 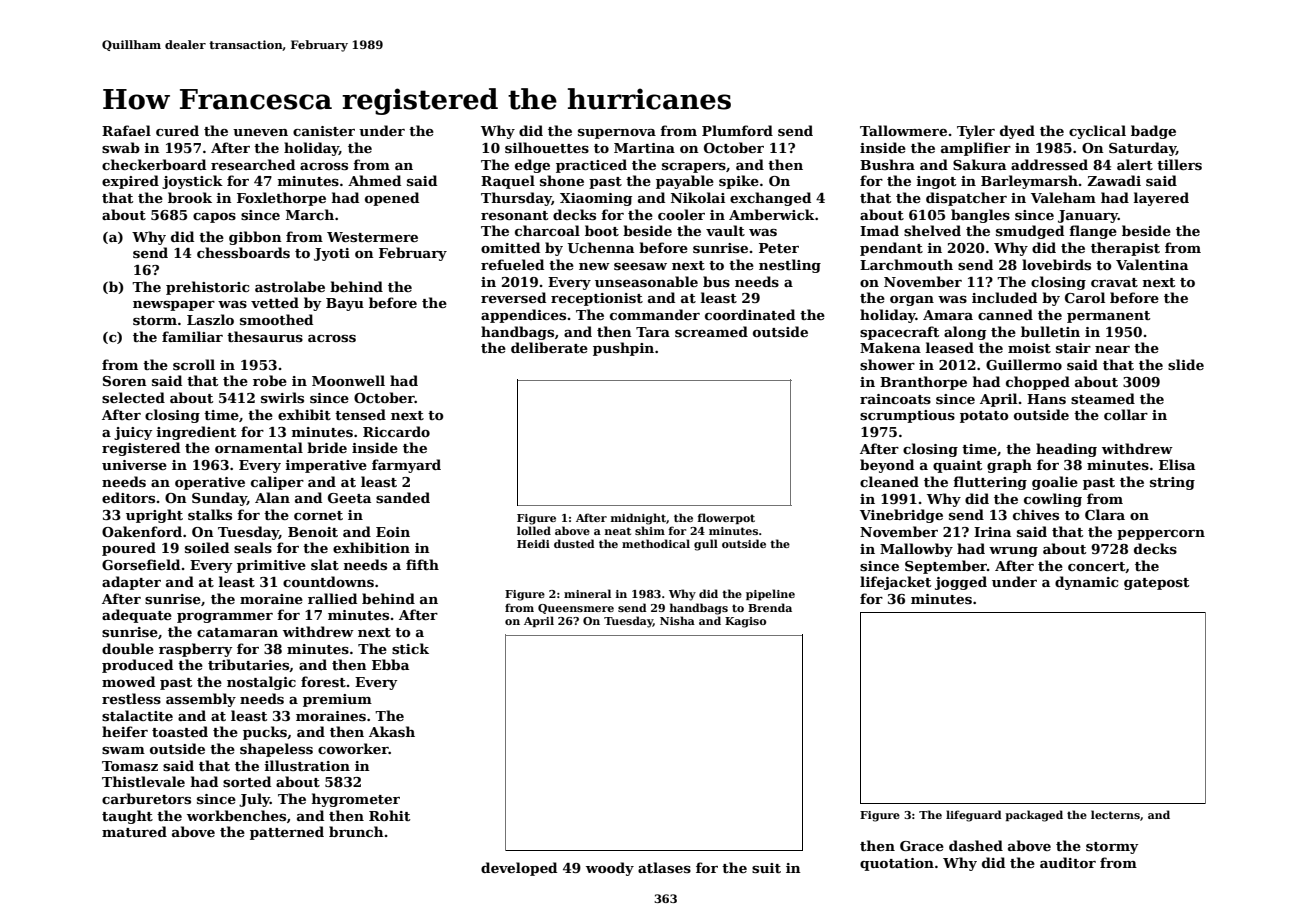 I want to click on badge, so click(x=1153, y=132).
